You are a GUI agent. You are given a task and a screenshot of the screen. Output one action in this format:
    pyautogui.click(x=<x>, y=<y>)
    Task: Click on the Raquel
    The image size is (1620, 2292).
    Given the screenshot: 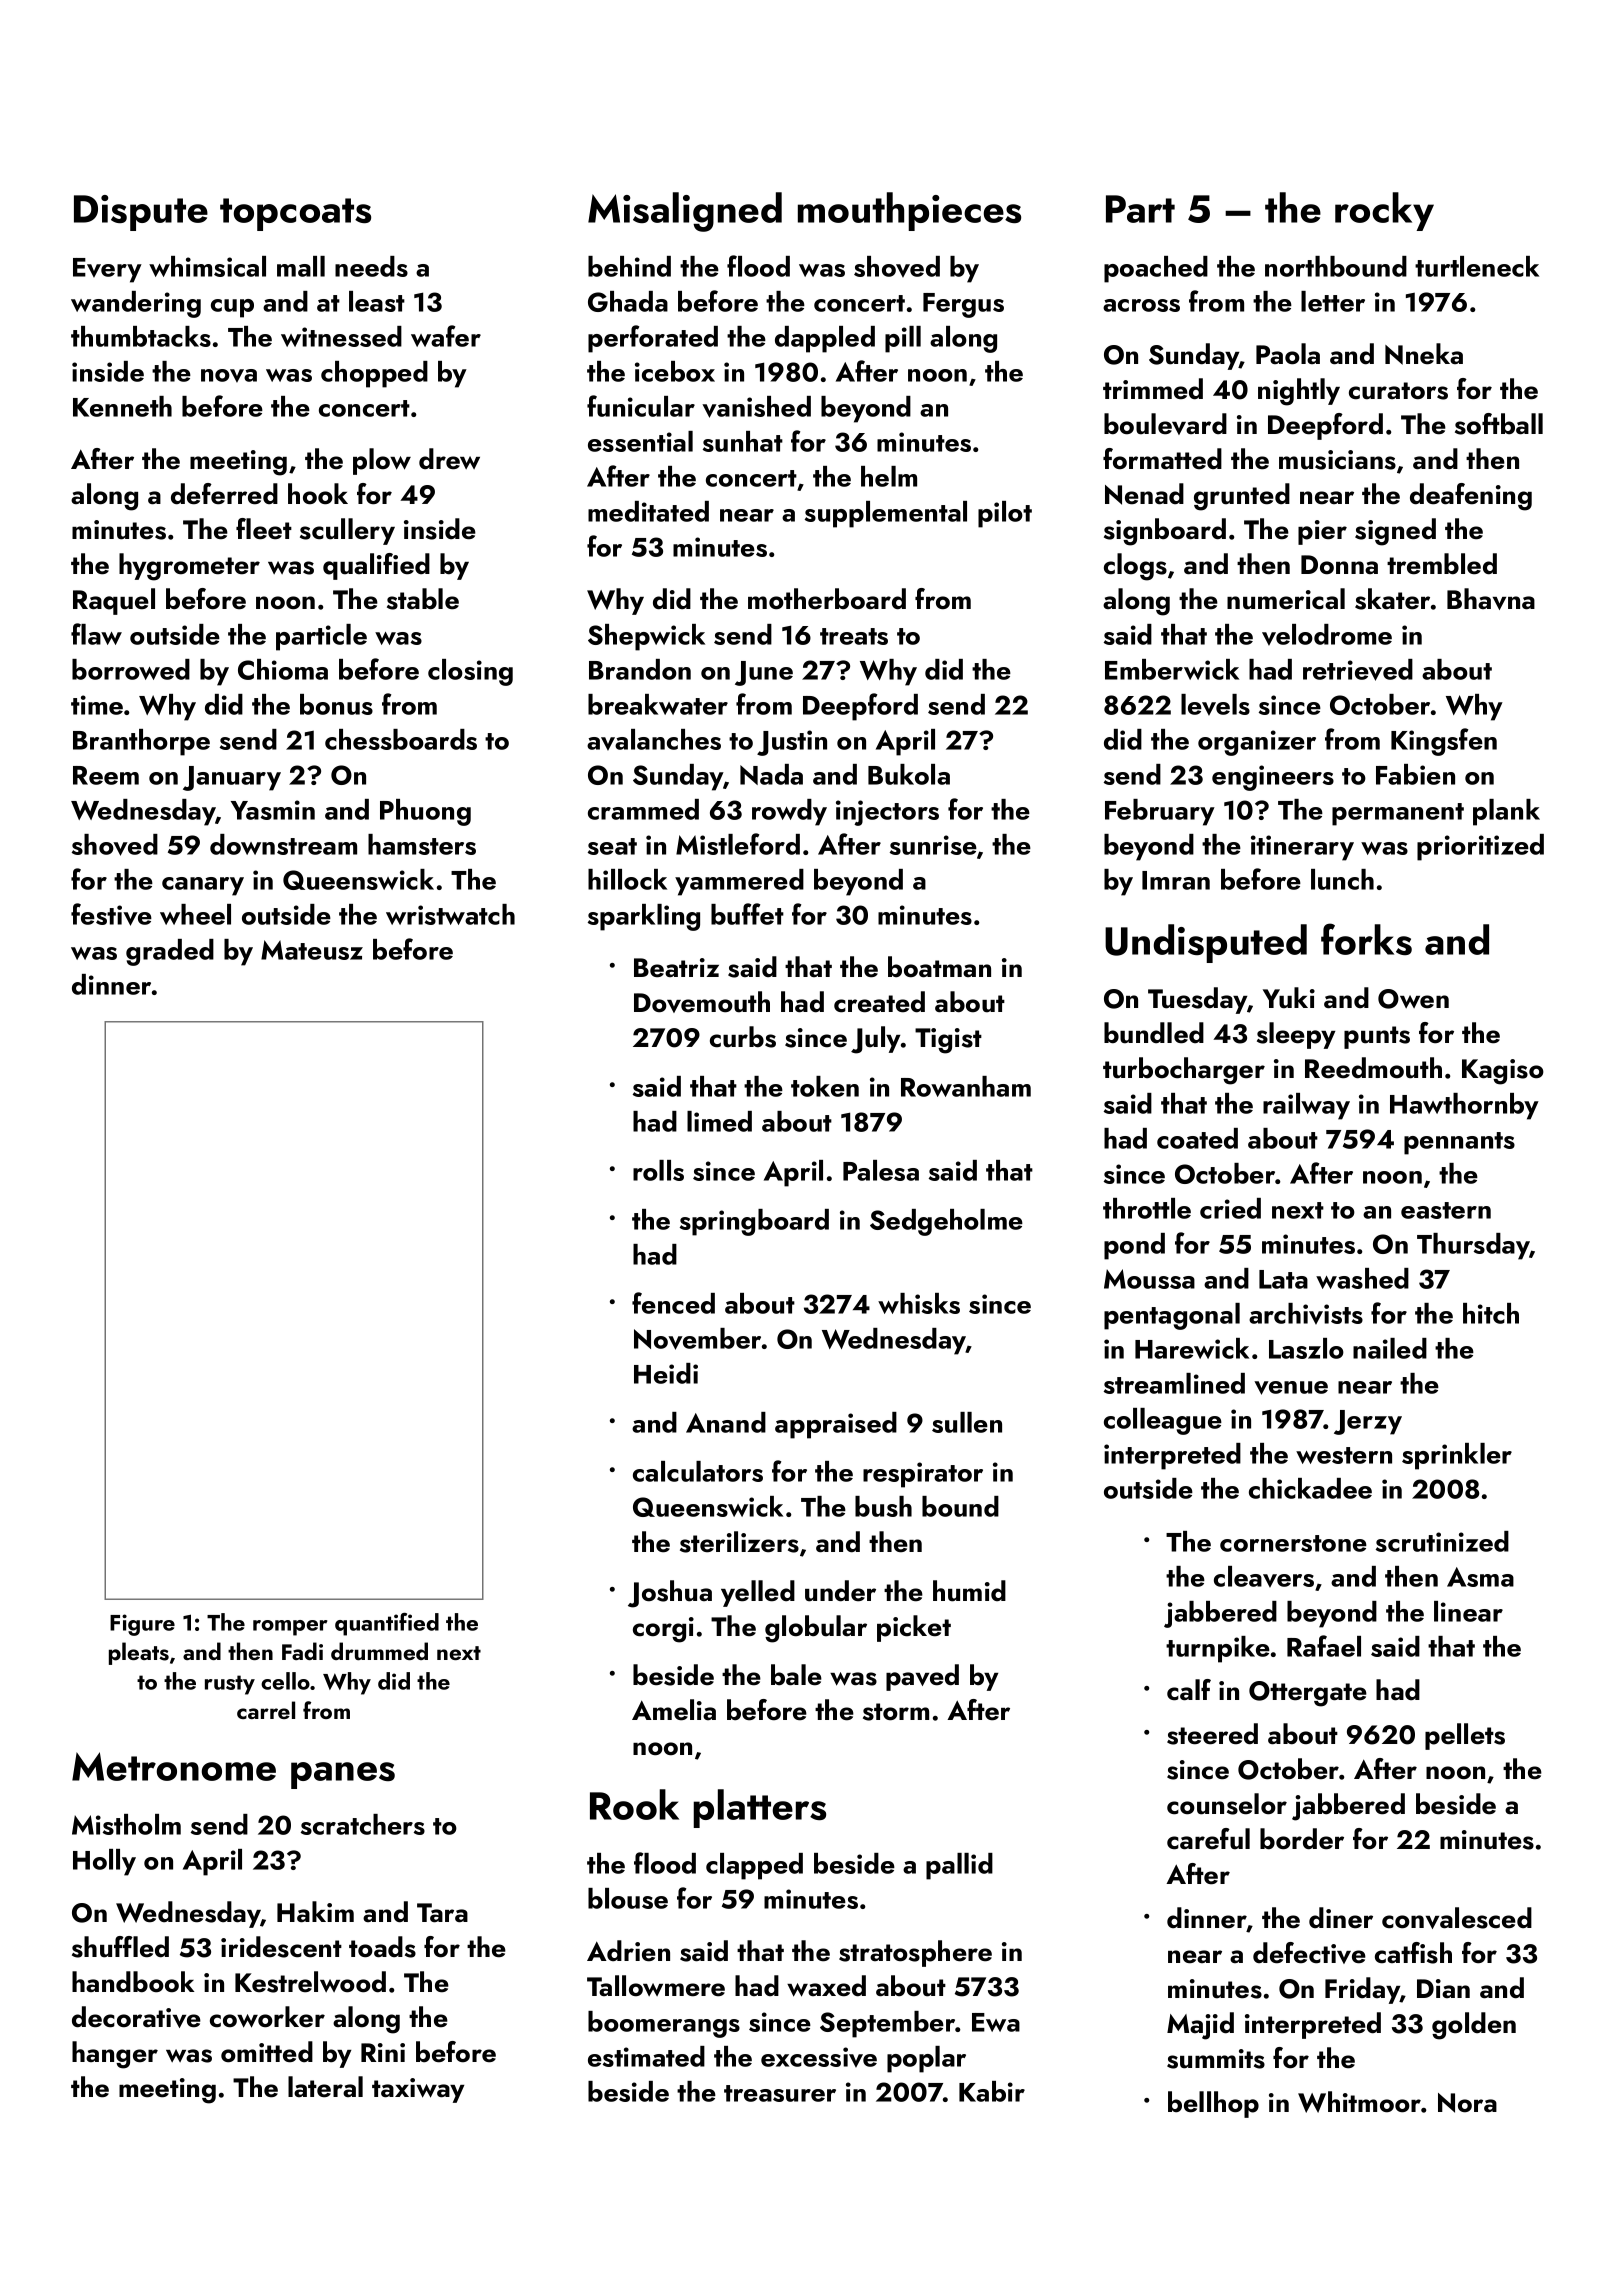 What is the action you would take?
    pyautogui.click(x=114, y=601)
